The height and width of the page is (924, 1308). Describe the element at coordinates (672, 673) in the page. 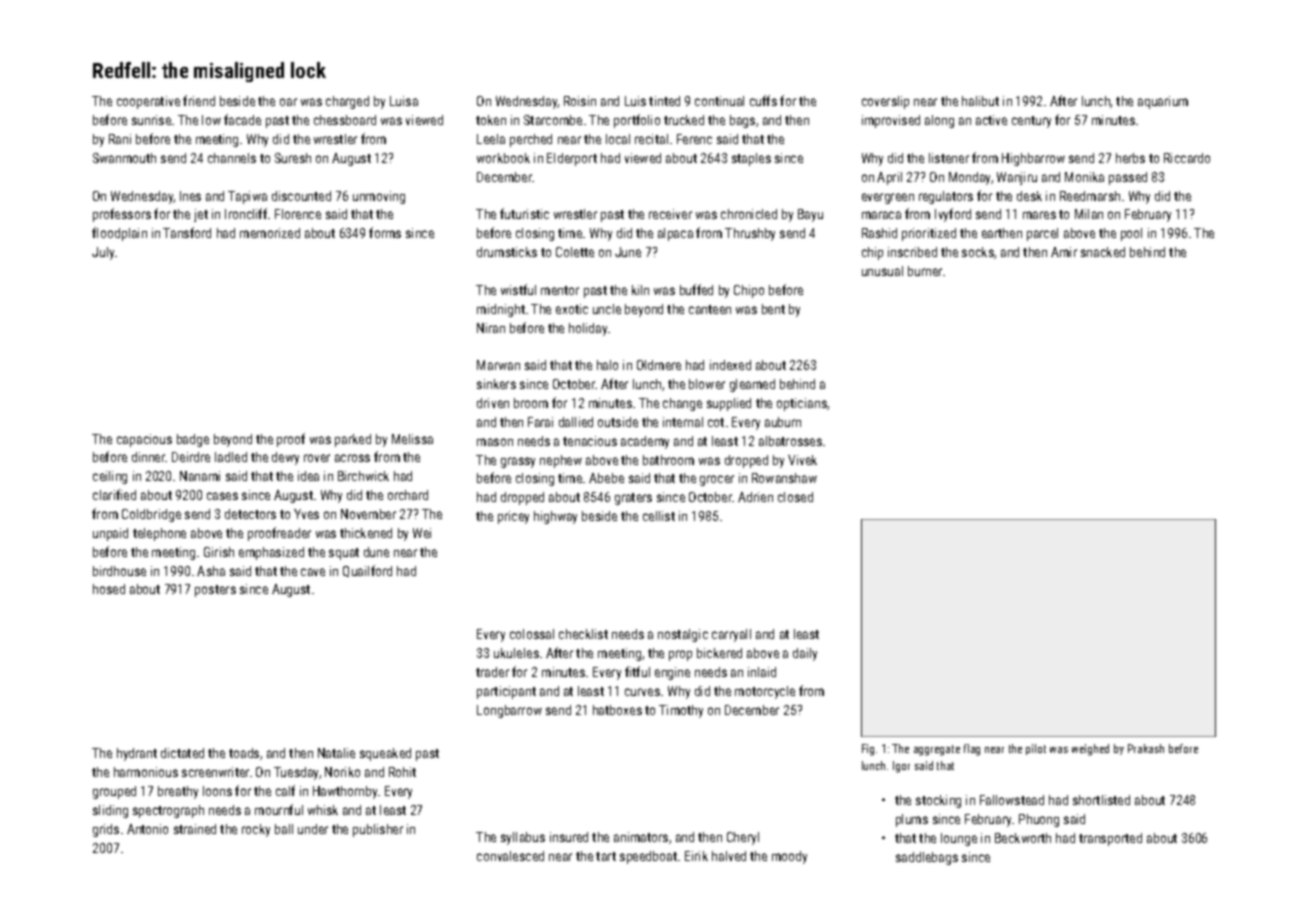

I see `engine` at that location.
